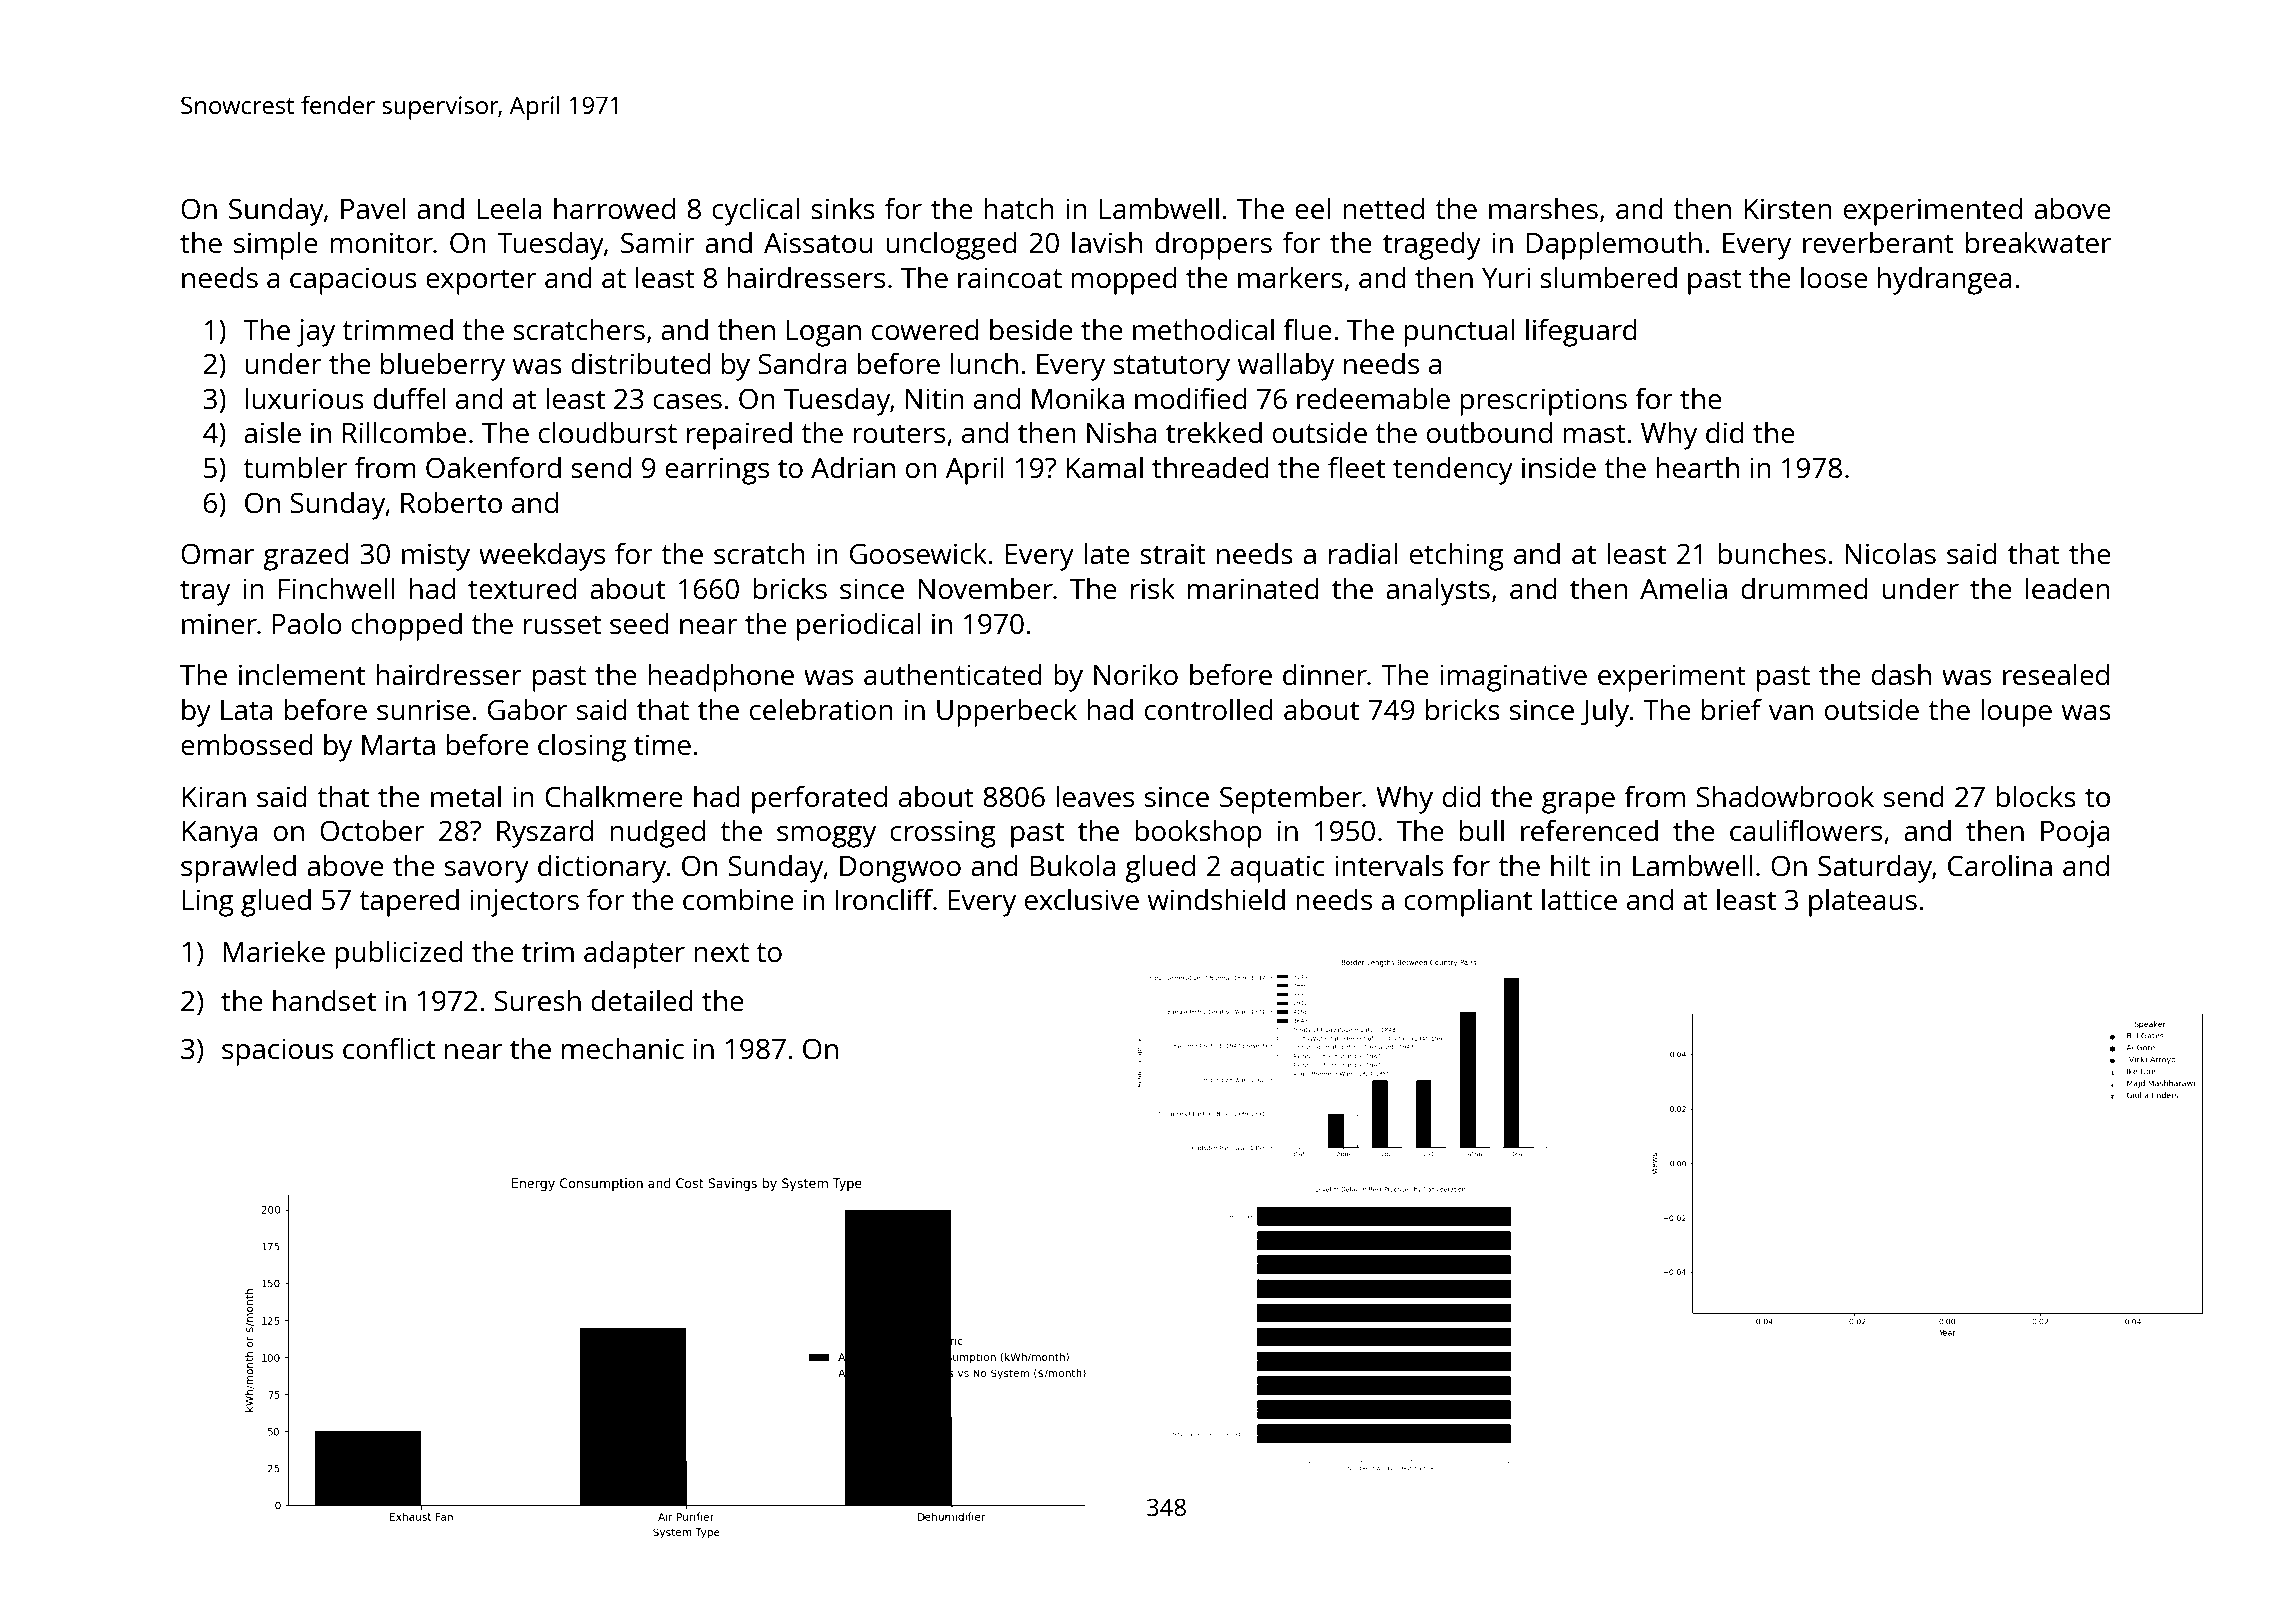 The width and height of the screenshot is (2292, 1620). I want to click on Gabor, so click(527, 709).
